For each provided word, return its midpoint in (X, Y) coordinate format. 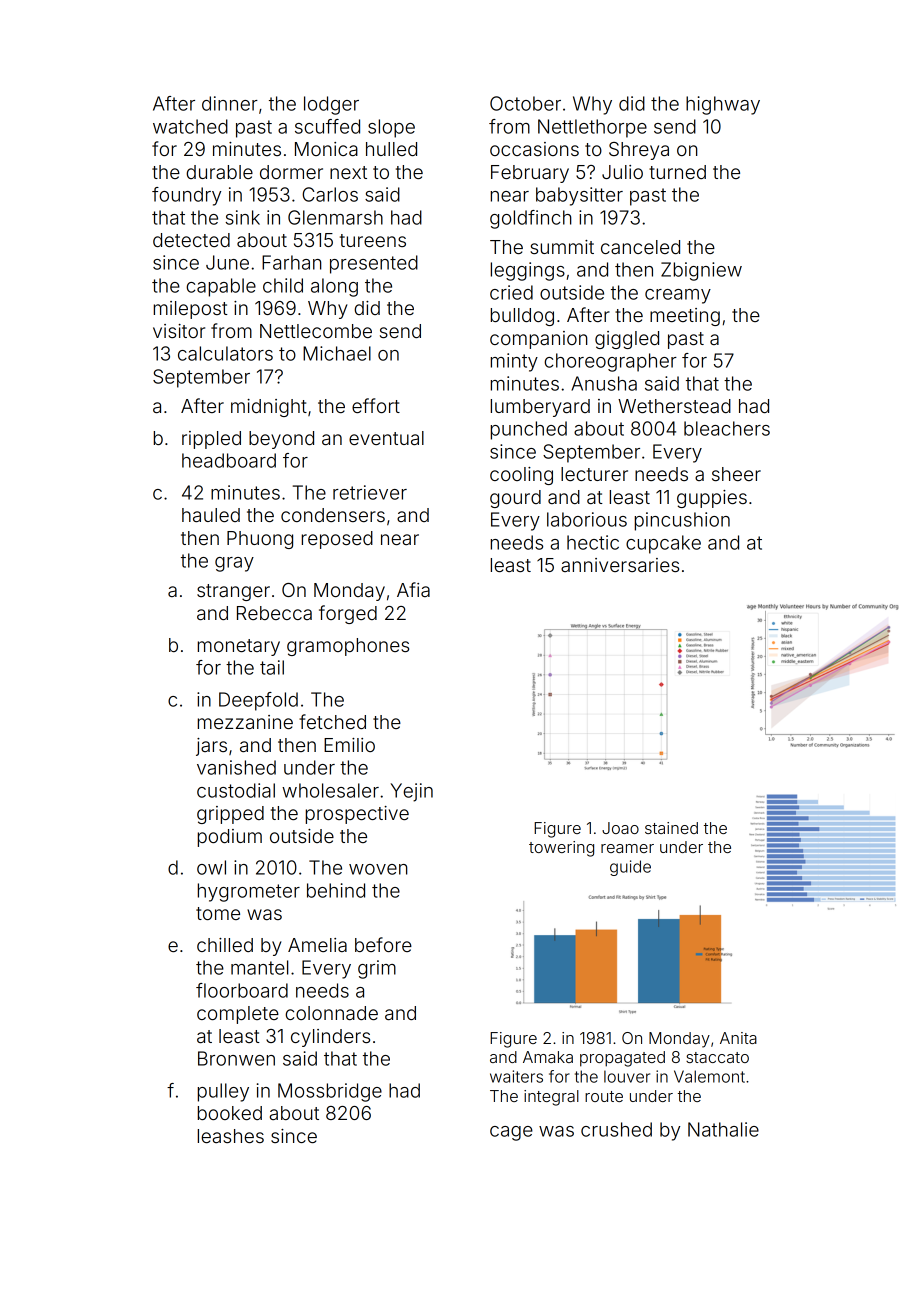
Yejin (411, 792)
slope (391, 128)
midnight (269, 408)
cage (511, 1133)
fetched (332, 721)
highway (723, 105)
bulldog (522, 317)
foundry (186, 196)
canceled (640, 247)
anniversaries (620, 565)
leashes (231, 1136)
